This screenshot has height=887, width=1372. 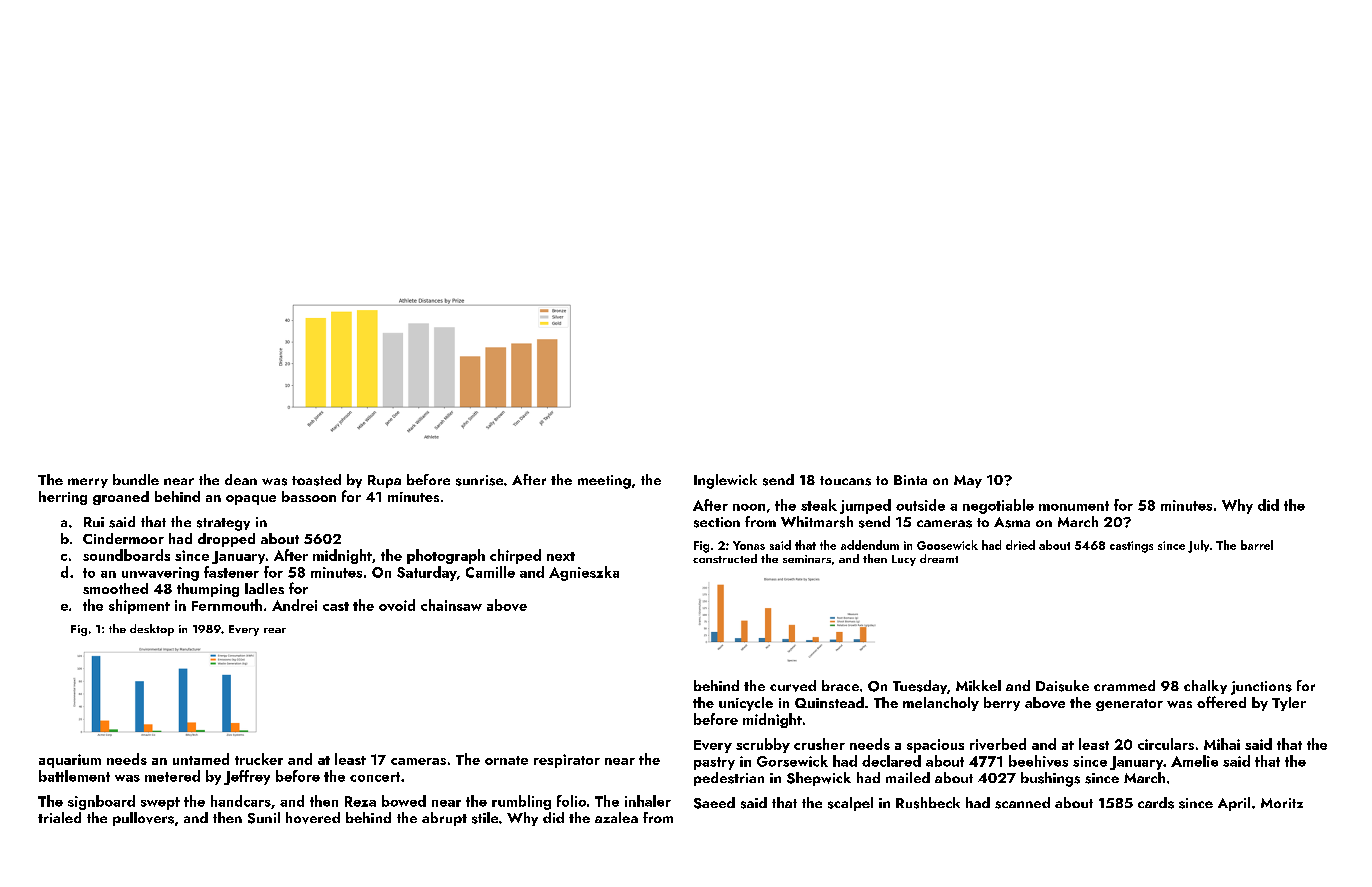 I want to click on dreamt, so click(x=939, y=558).
